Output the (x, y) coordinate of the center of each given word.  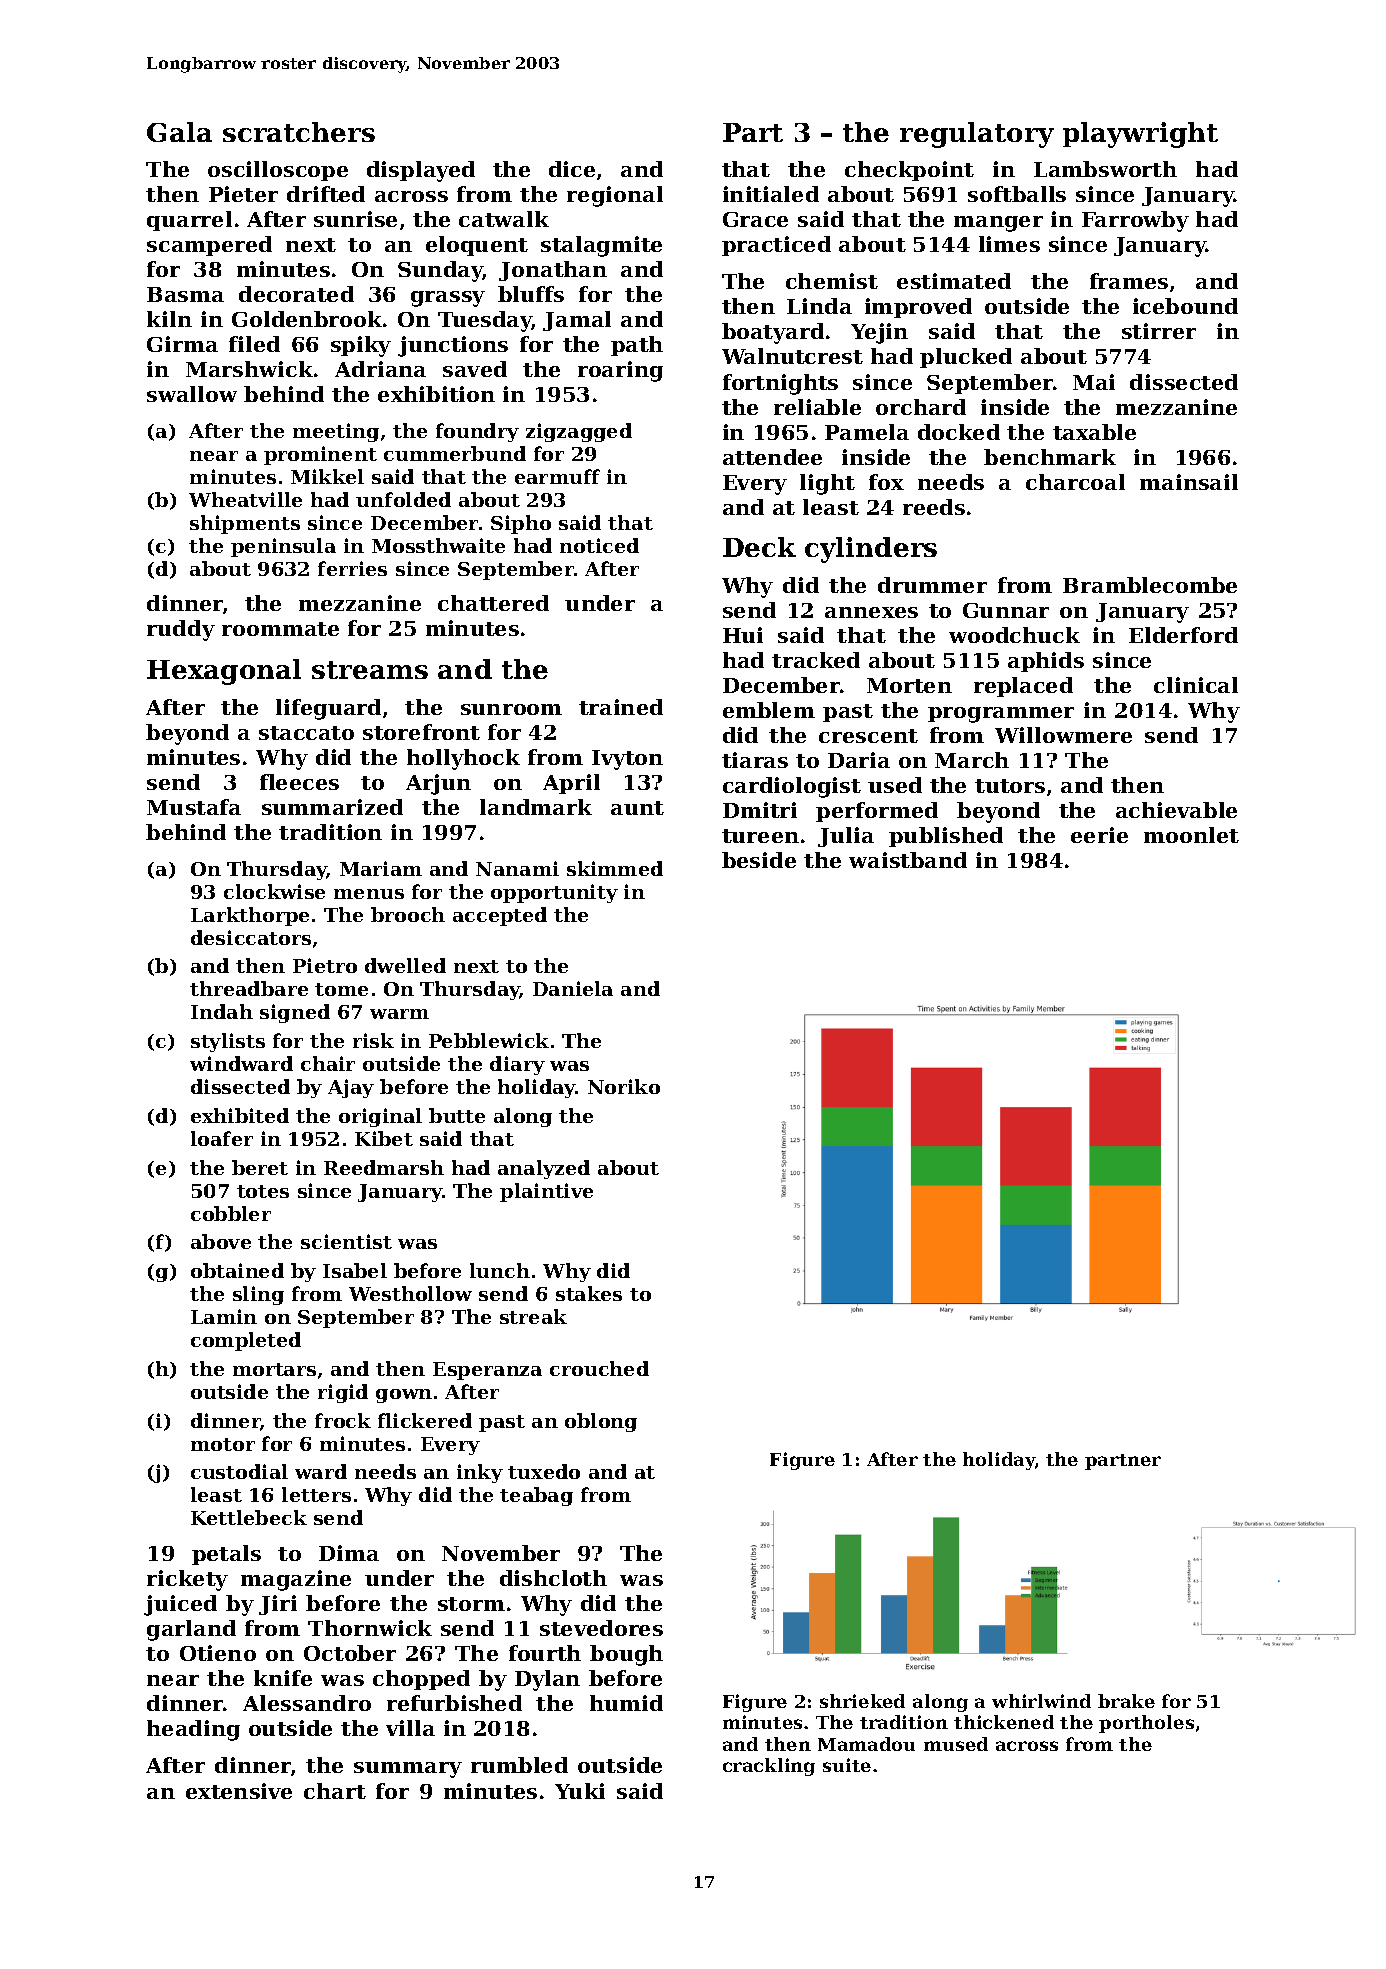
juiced (180, 1605)
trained (621, 707)
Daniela (573, 988)
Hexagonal (224, 672)
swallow (192, 394)
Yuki (580, 1791)
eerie (1099, 835)
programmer (1001, 715)
